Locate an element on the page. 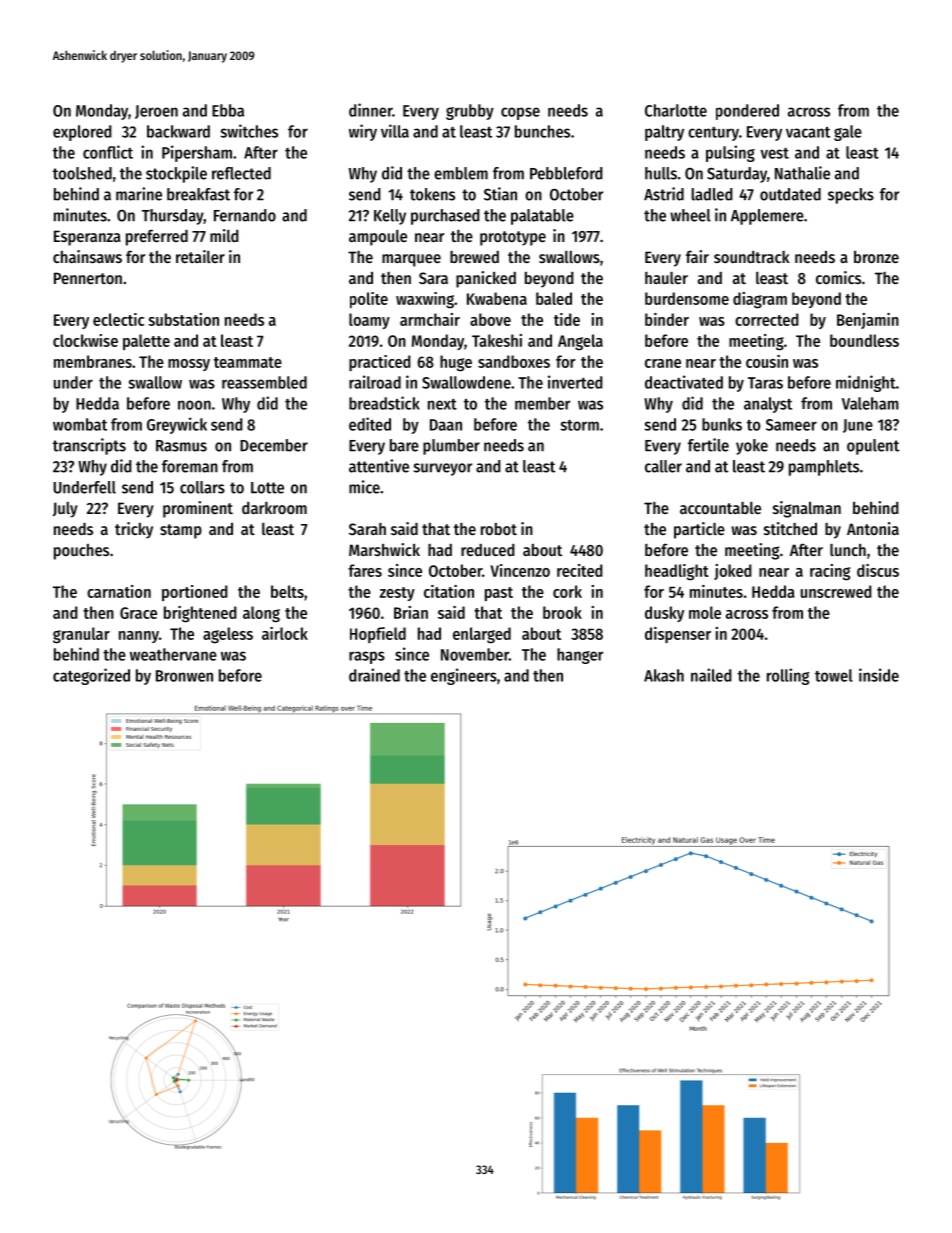  Valeham is located at coordinates (870, 403).
